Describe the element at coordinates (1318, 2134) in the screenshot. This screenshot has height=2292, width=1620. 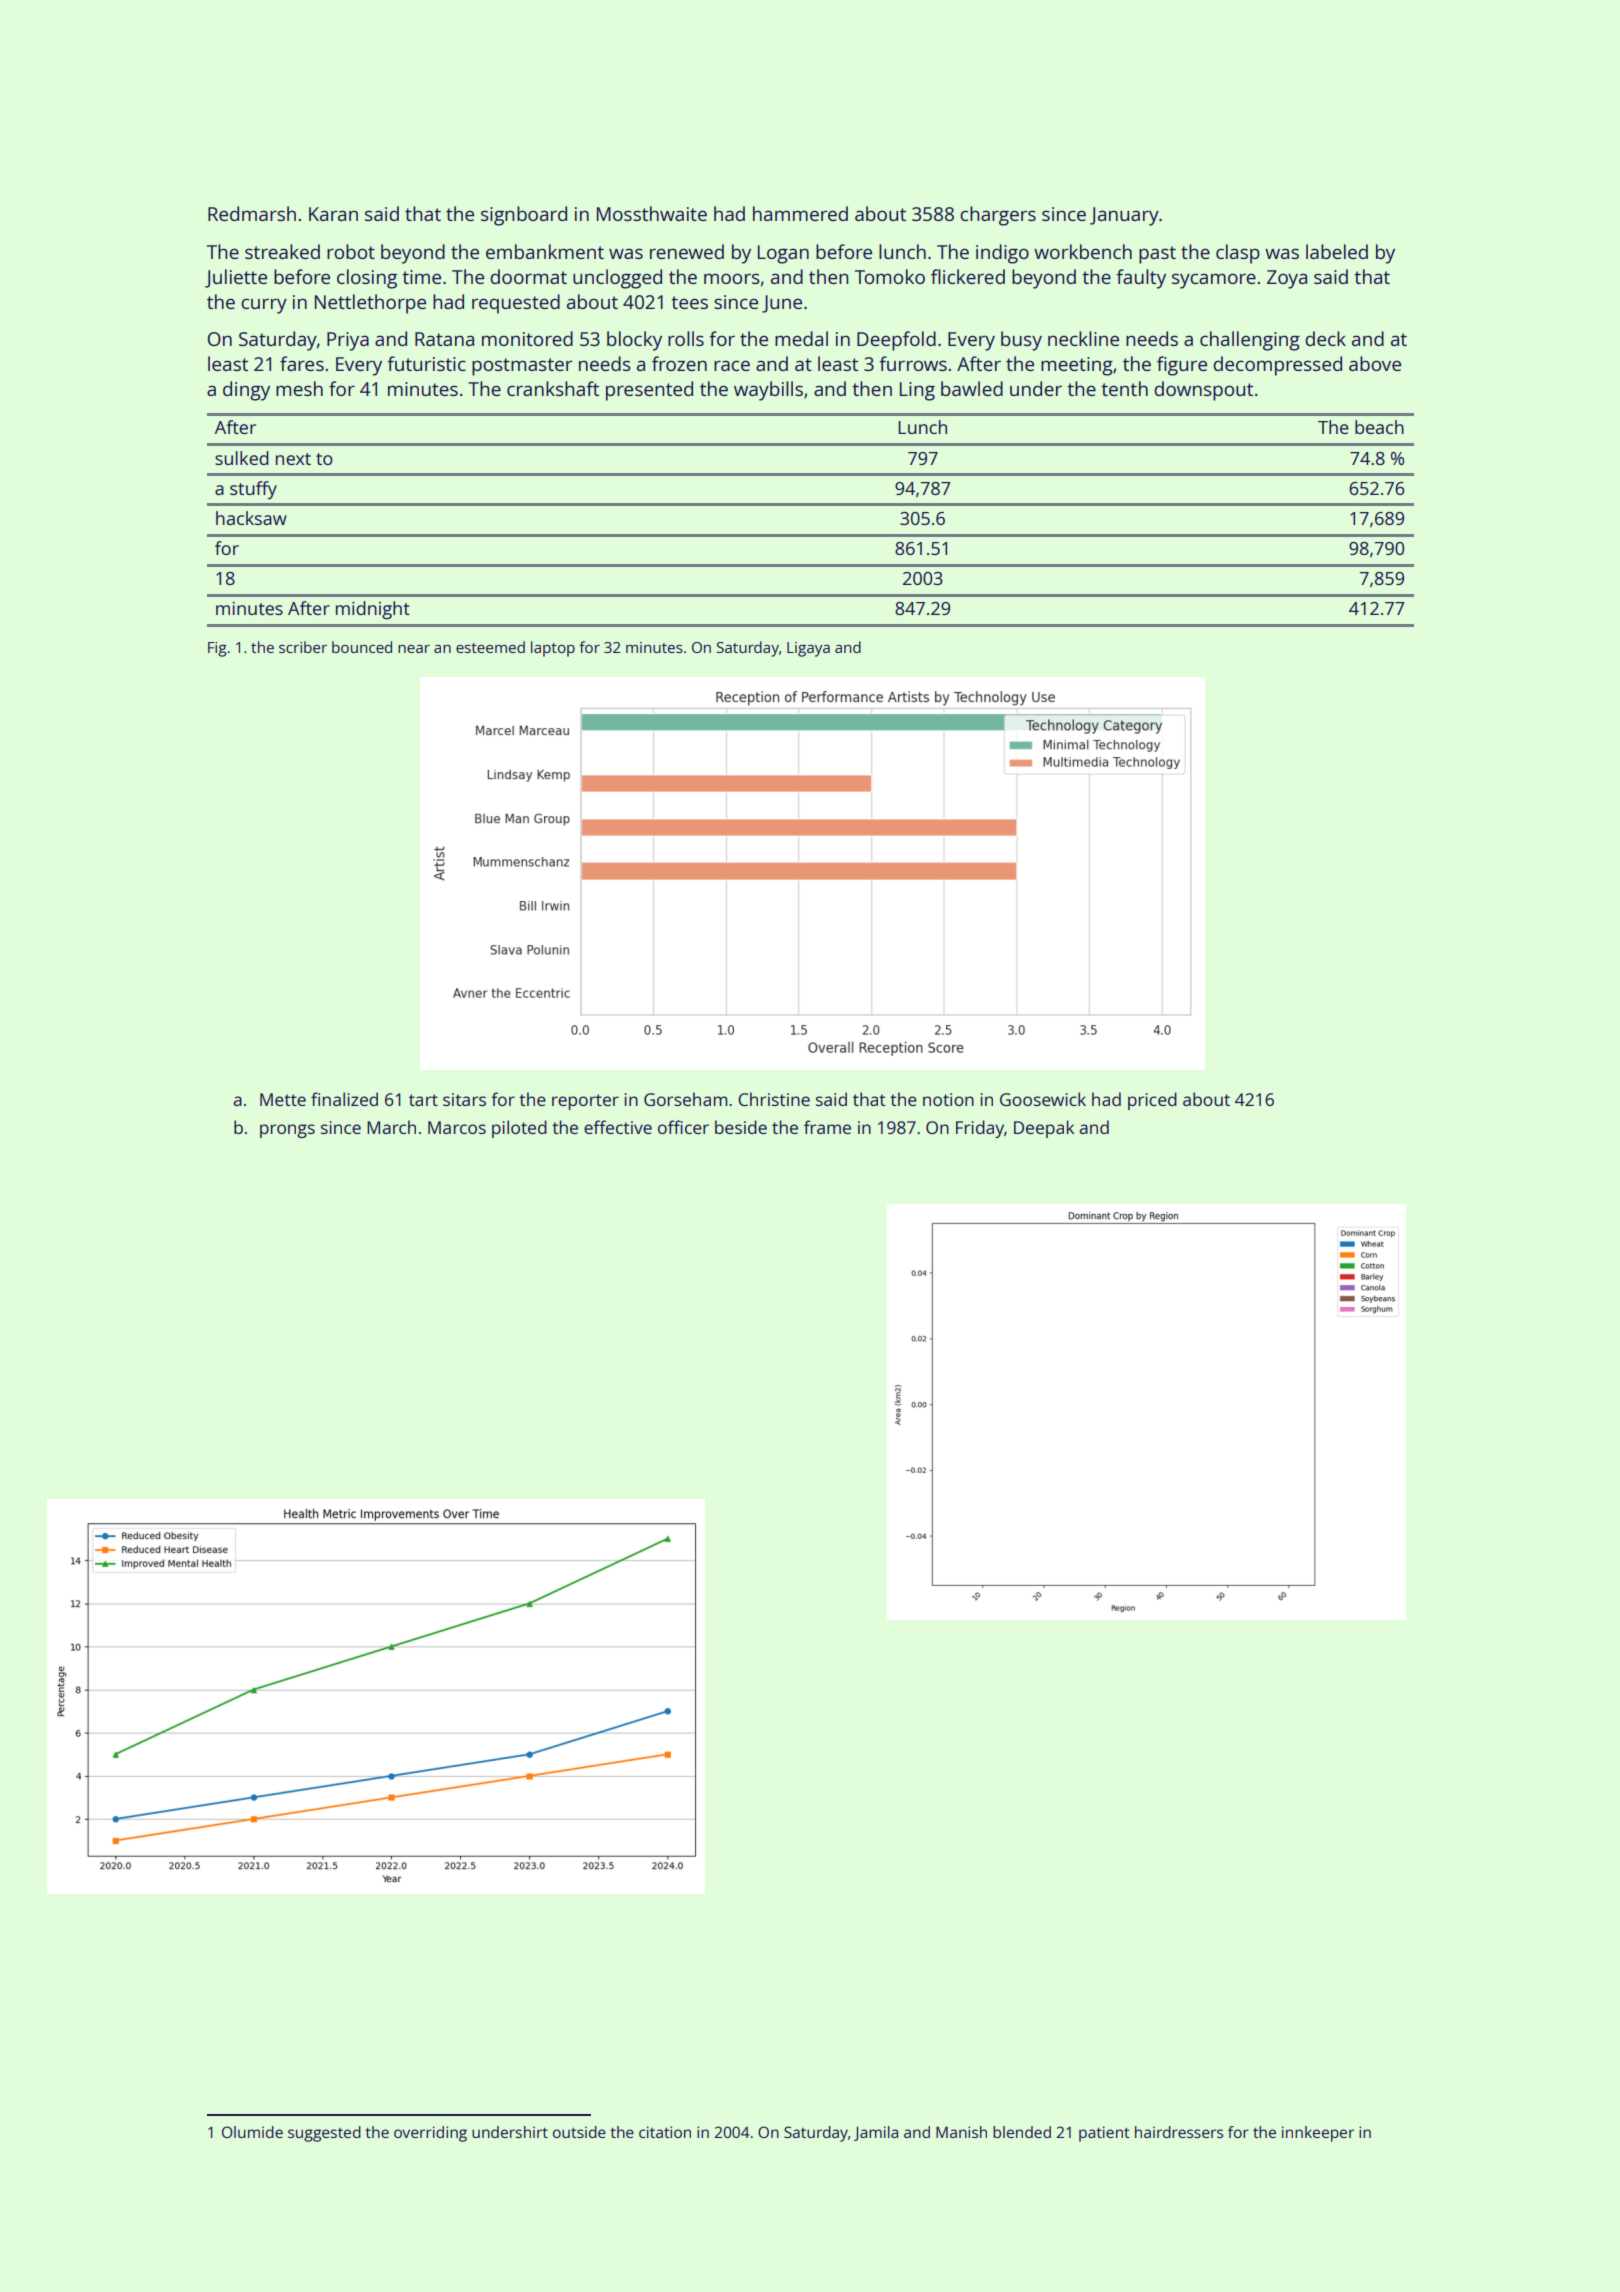
I see `innkeeper` at that location.
